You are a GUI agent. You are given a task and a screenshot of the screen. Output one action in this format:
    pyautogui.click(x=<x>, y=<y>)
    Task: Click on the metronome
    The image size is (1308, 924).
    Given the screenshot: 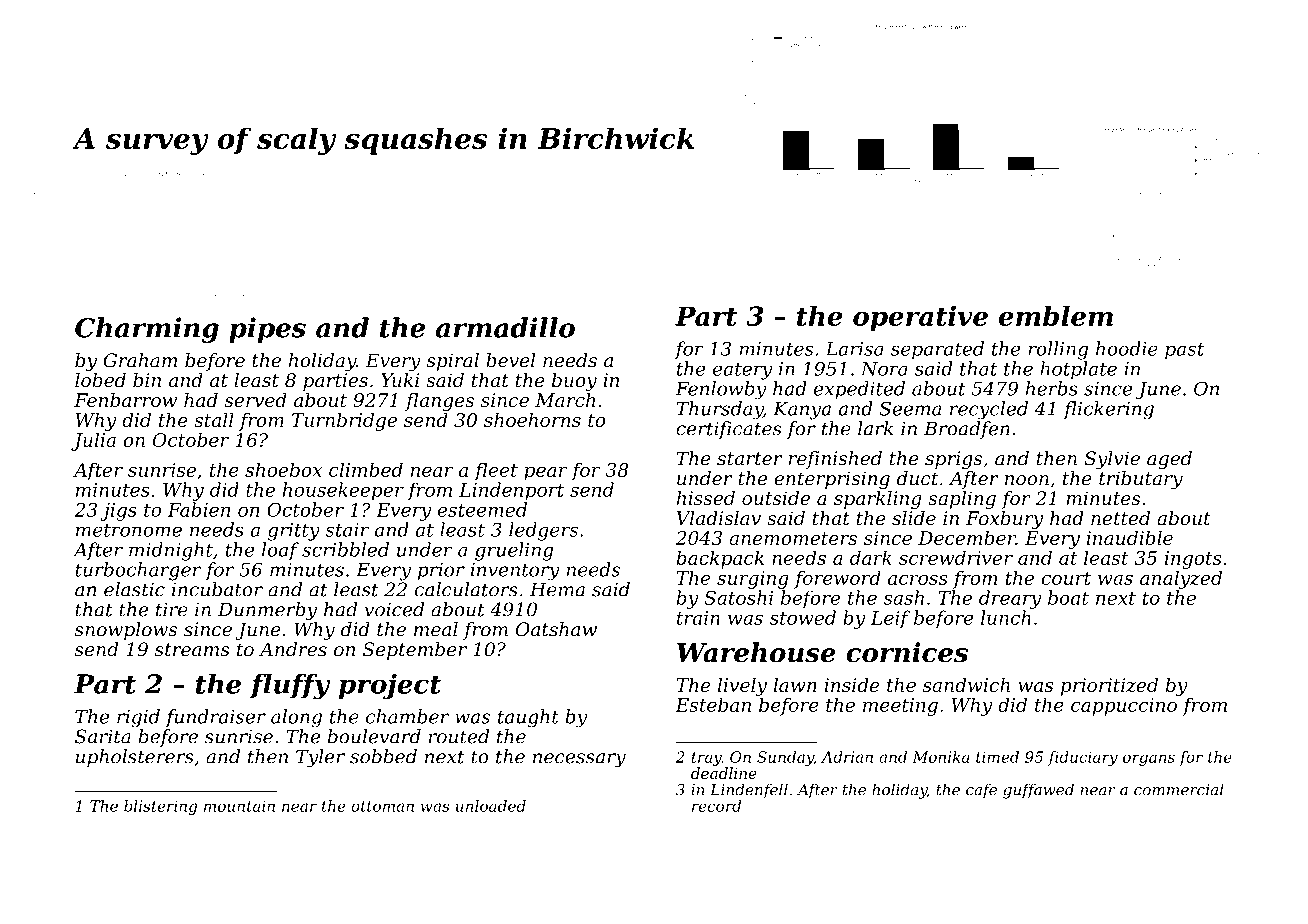 What is the action you would take?
    pyautogui.click(x=129, y=530)
